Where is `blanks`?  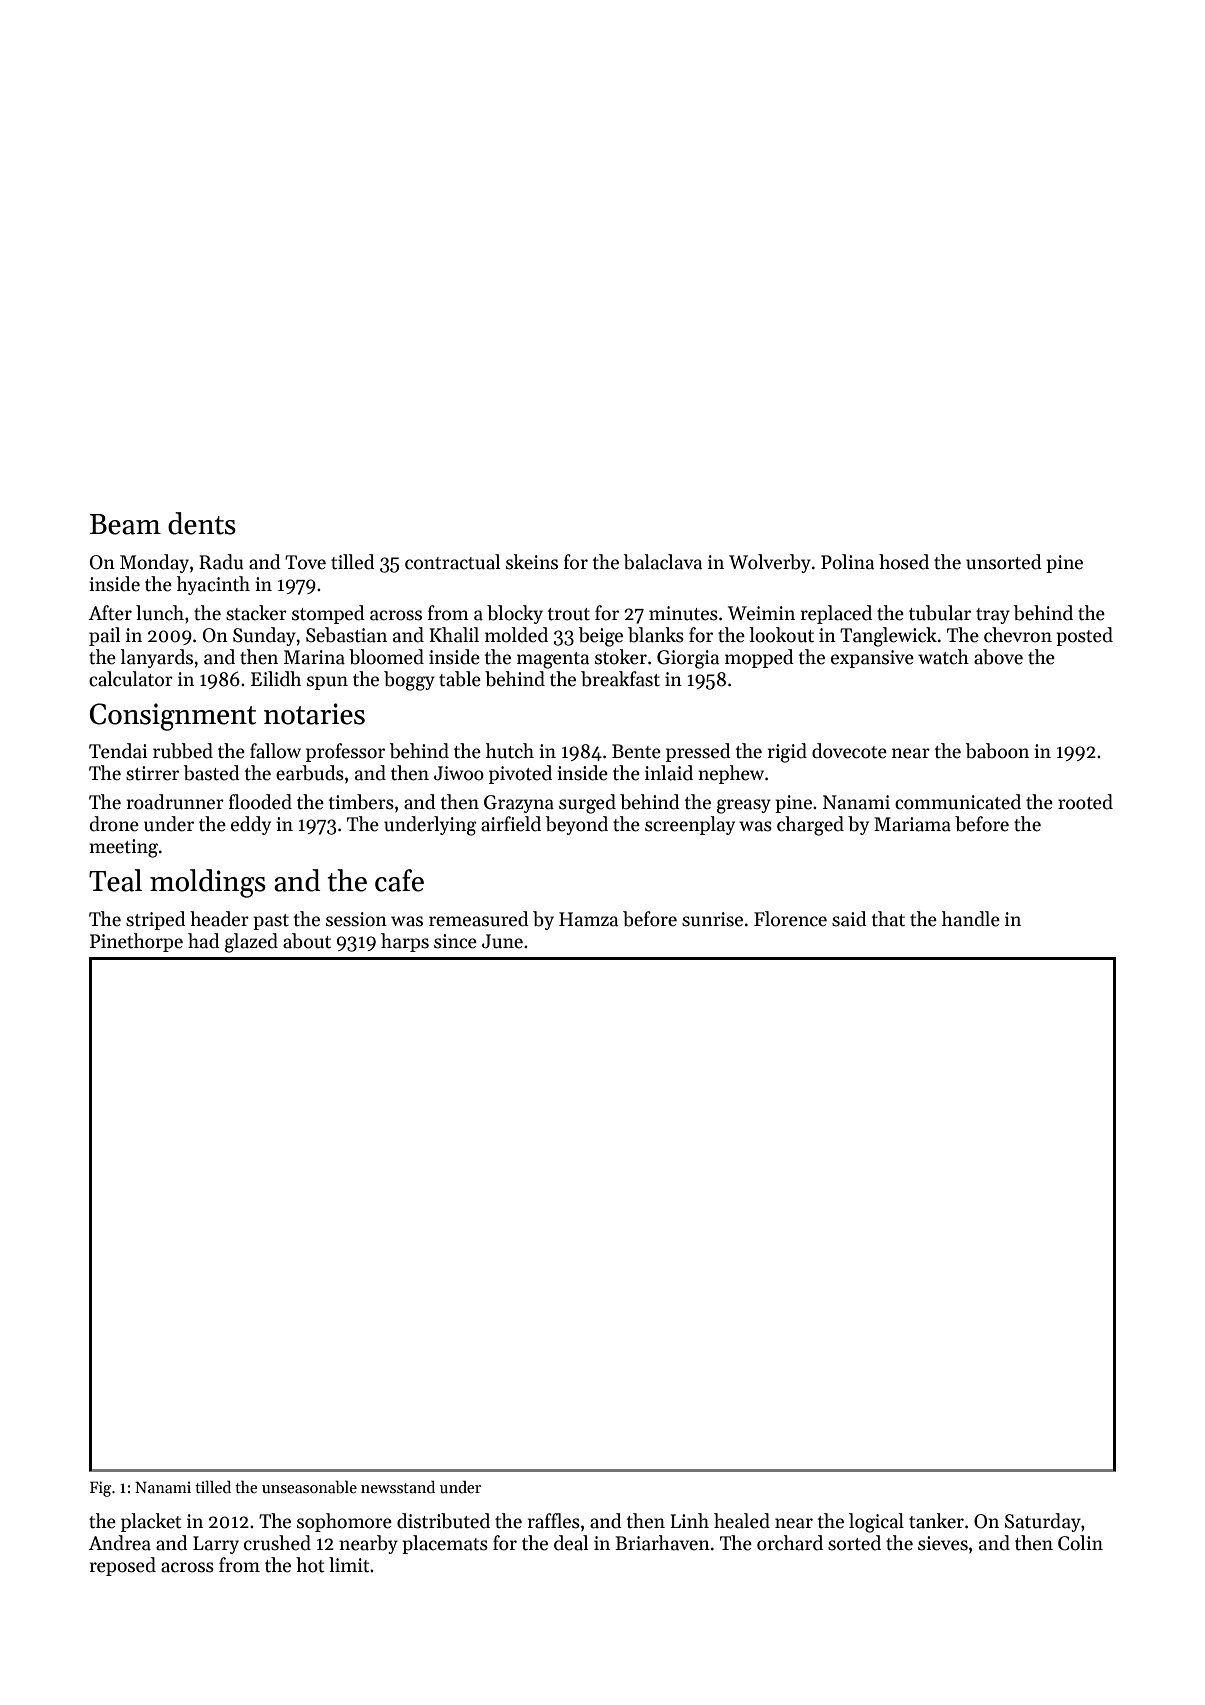 blanks is located at coordinates (656, 635).
